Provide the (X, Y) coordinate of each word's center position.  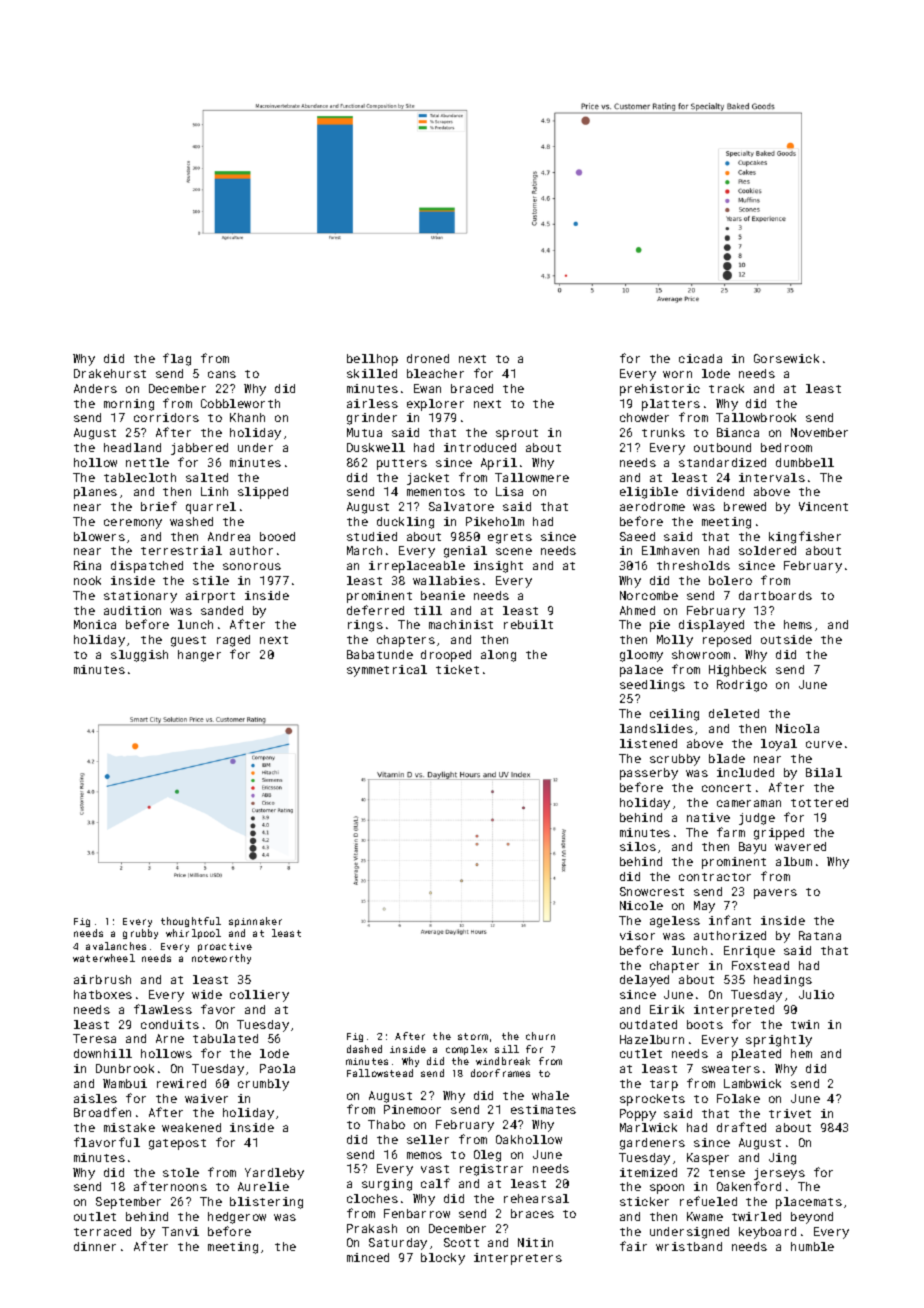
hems (798, 624)
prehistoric (660, 390)
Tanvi (180, 1231)
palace (641, 671)
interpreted (734, 1011)
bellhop (372, 360)
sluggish (139, 656)
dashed (364, 1049)
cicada (700, 358)
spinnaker (255, 922)
